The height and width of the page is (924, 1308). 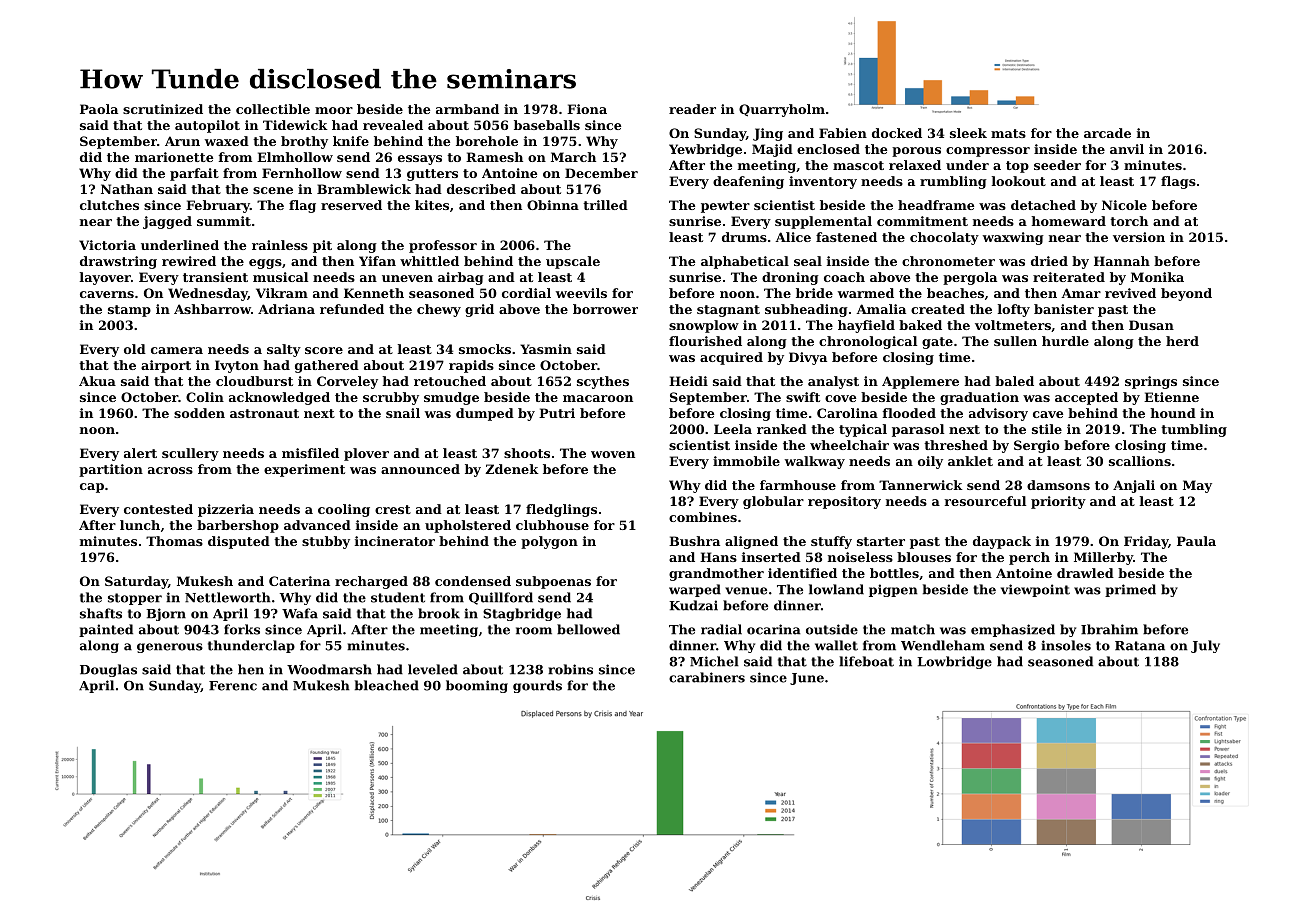 I want to click on Bushra, so click(x=694, y=541).
